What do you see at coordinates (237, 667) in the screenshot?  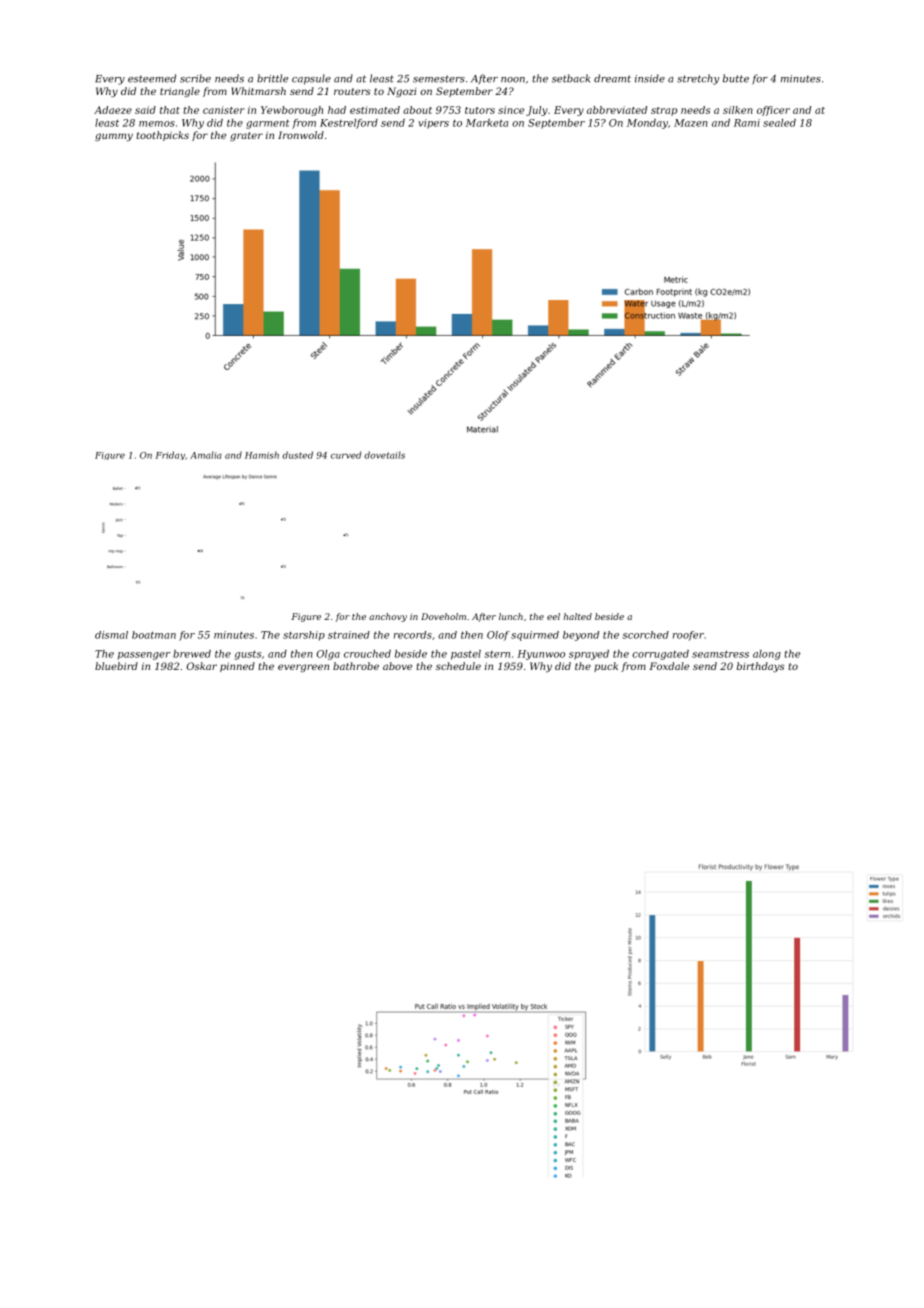 I see `pinned` at bounding box center [237, 667].
